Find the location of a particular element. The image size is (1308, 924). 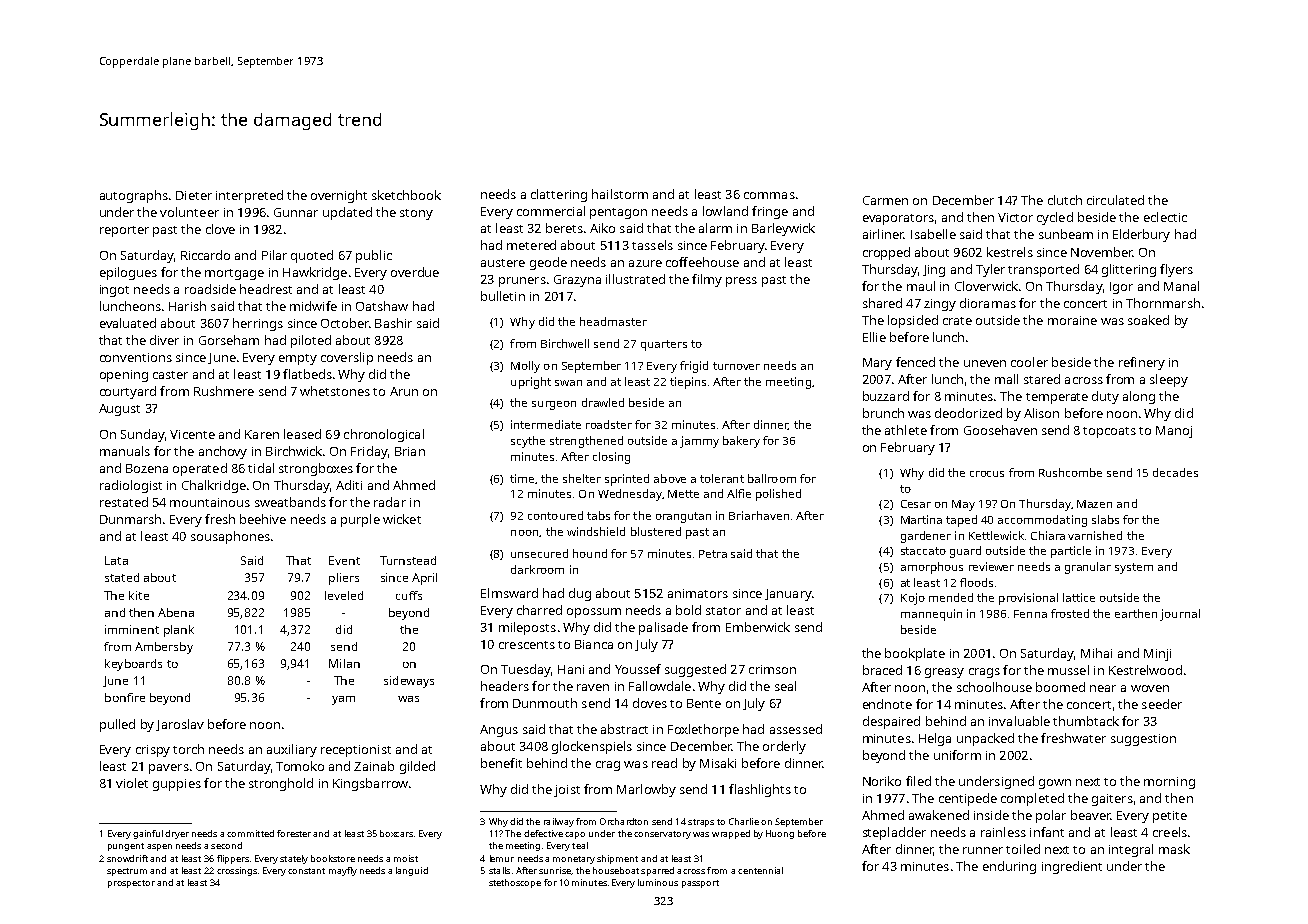

quoted is located at coordinates (312, 256).
